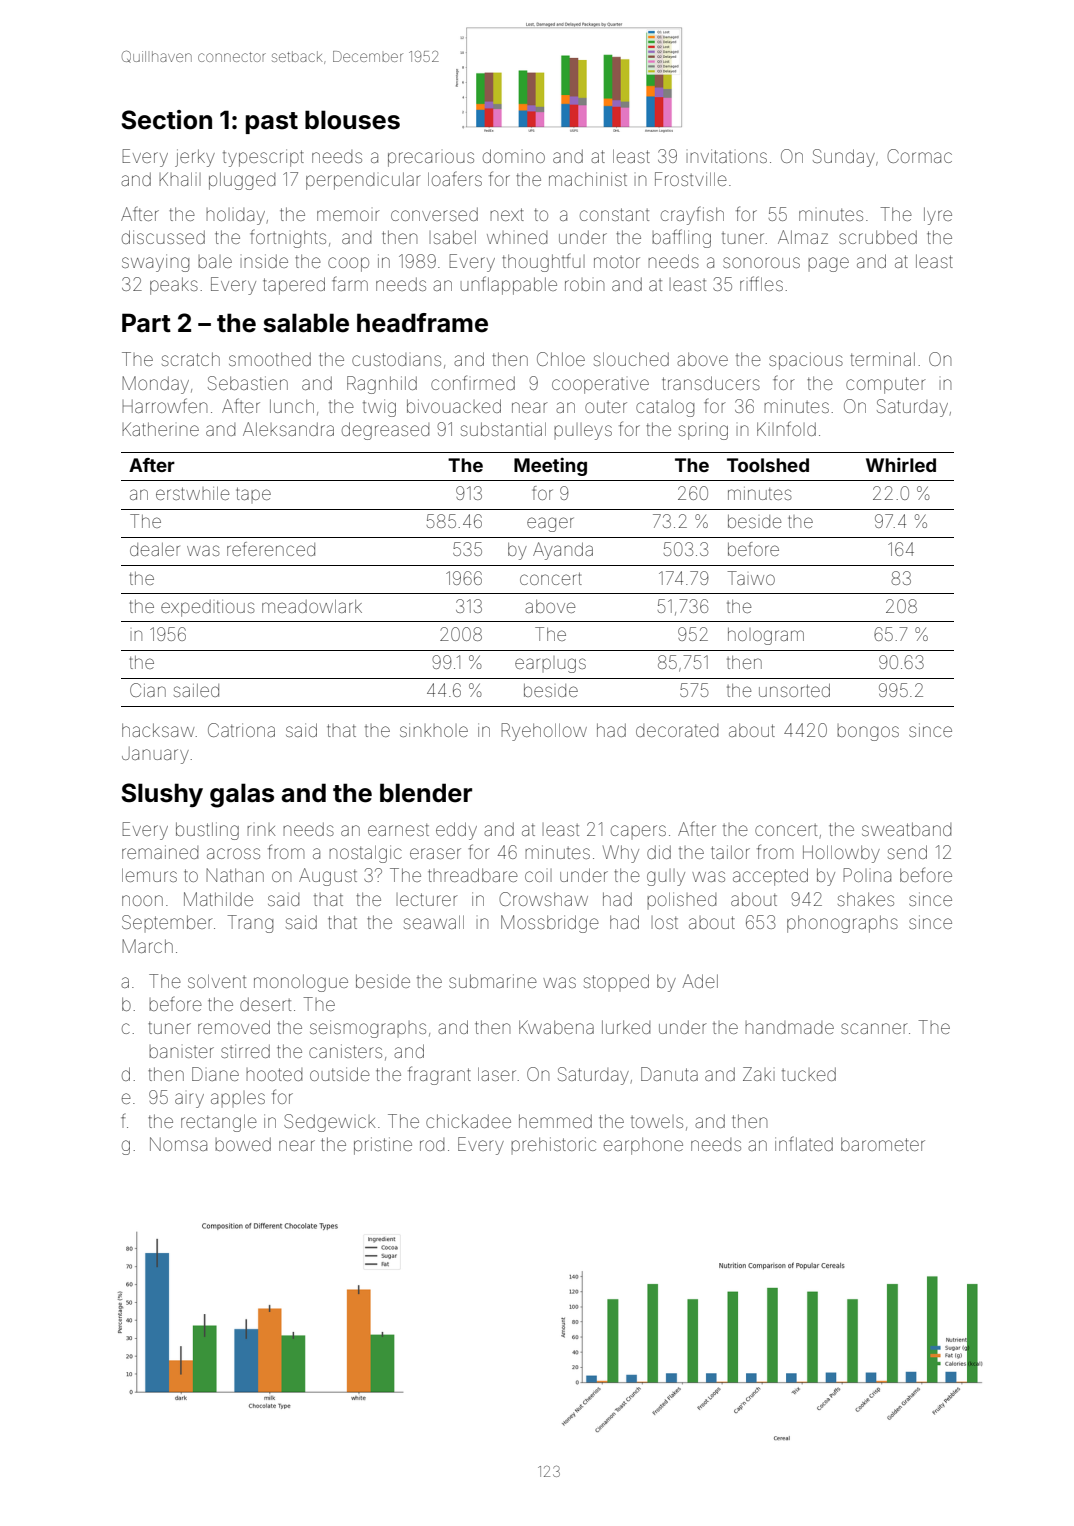 The image size is (1074, 1526). Describe the element at coordinates (196, 690) in the document. I see `sailed` at that location.
